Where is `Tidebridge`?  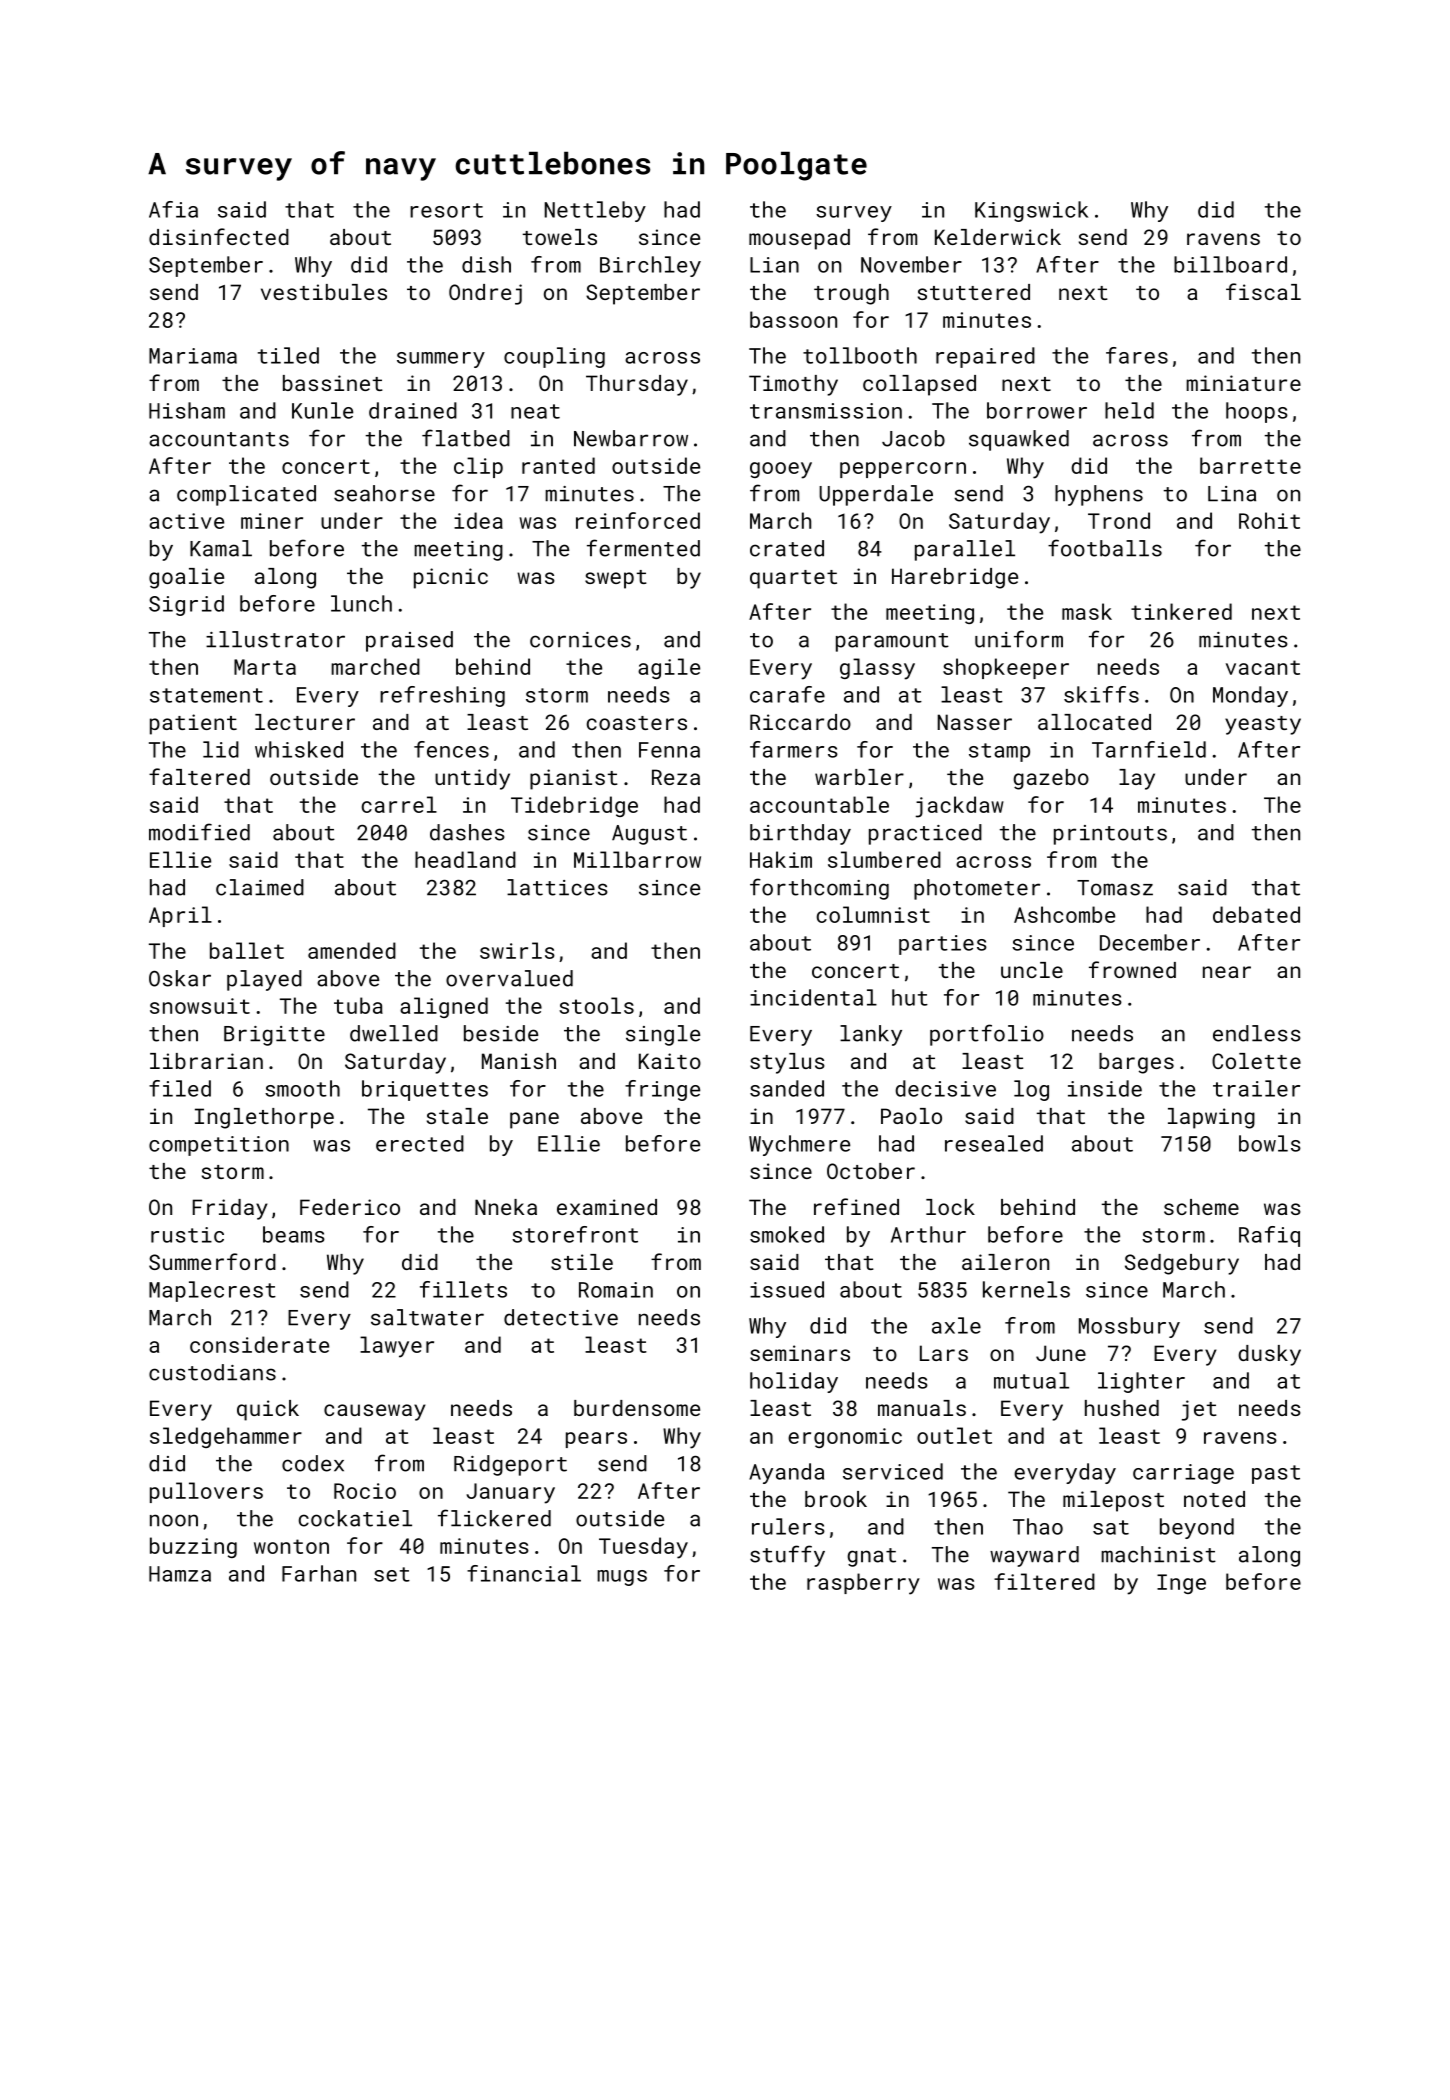
Tidebridge is located at coordinates (574, 806).
